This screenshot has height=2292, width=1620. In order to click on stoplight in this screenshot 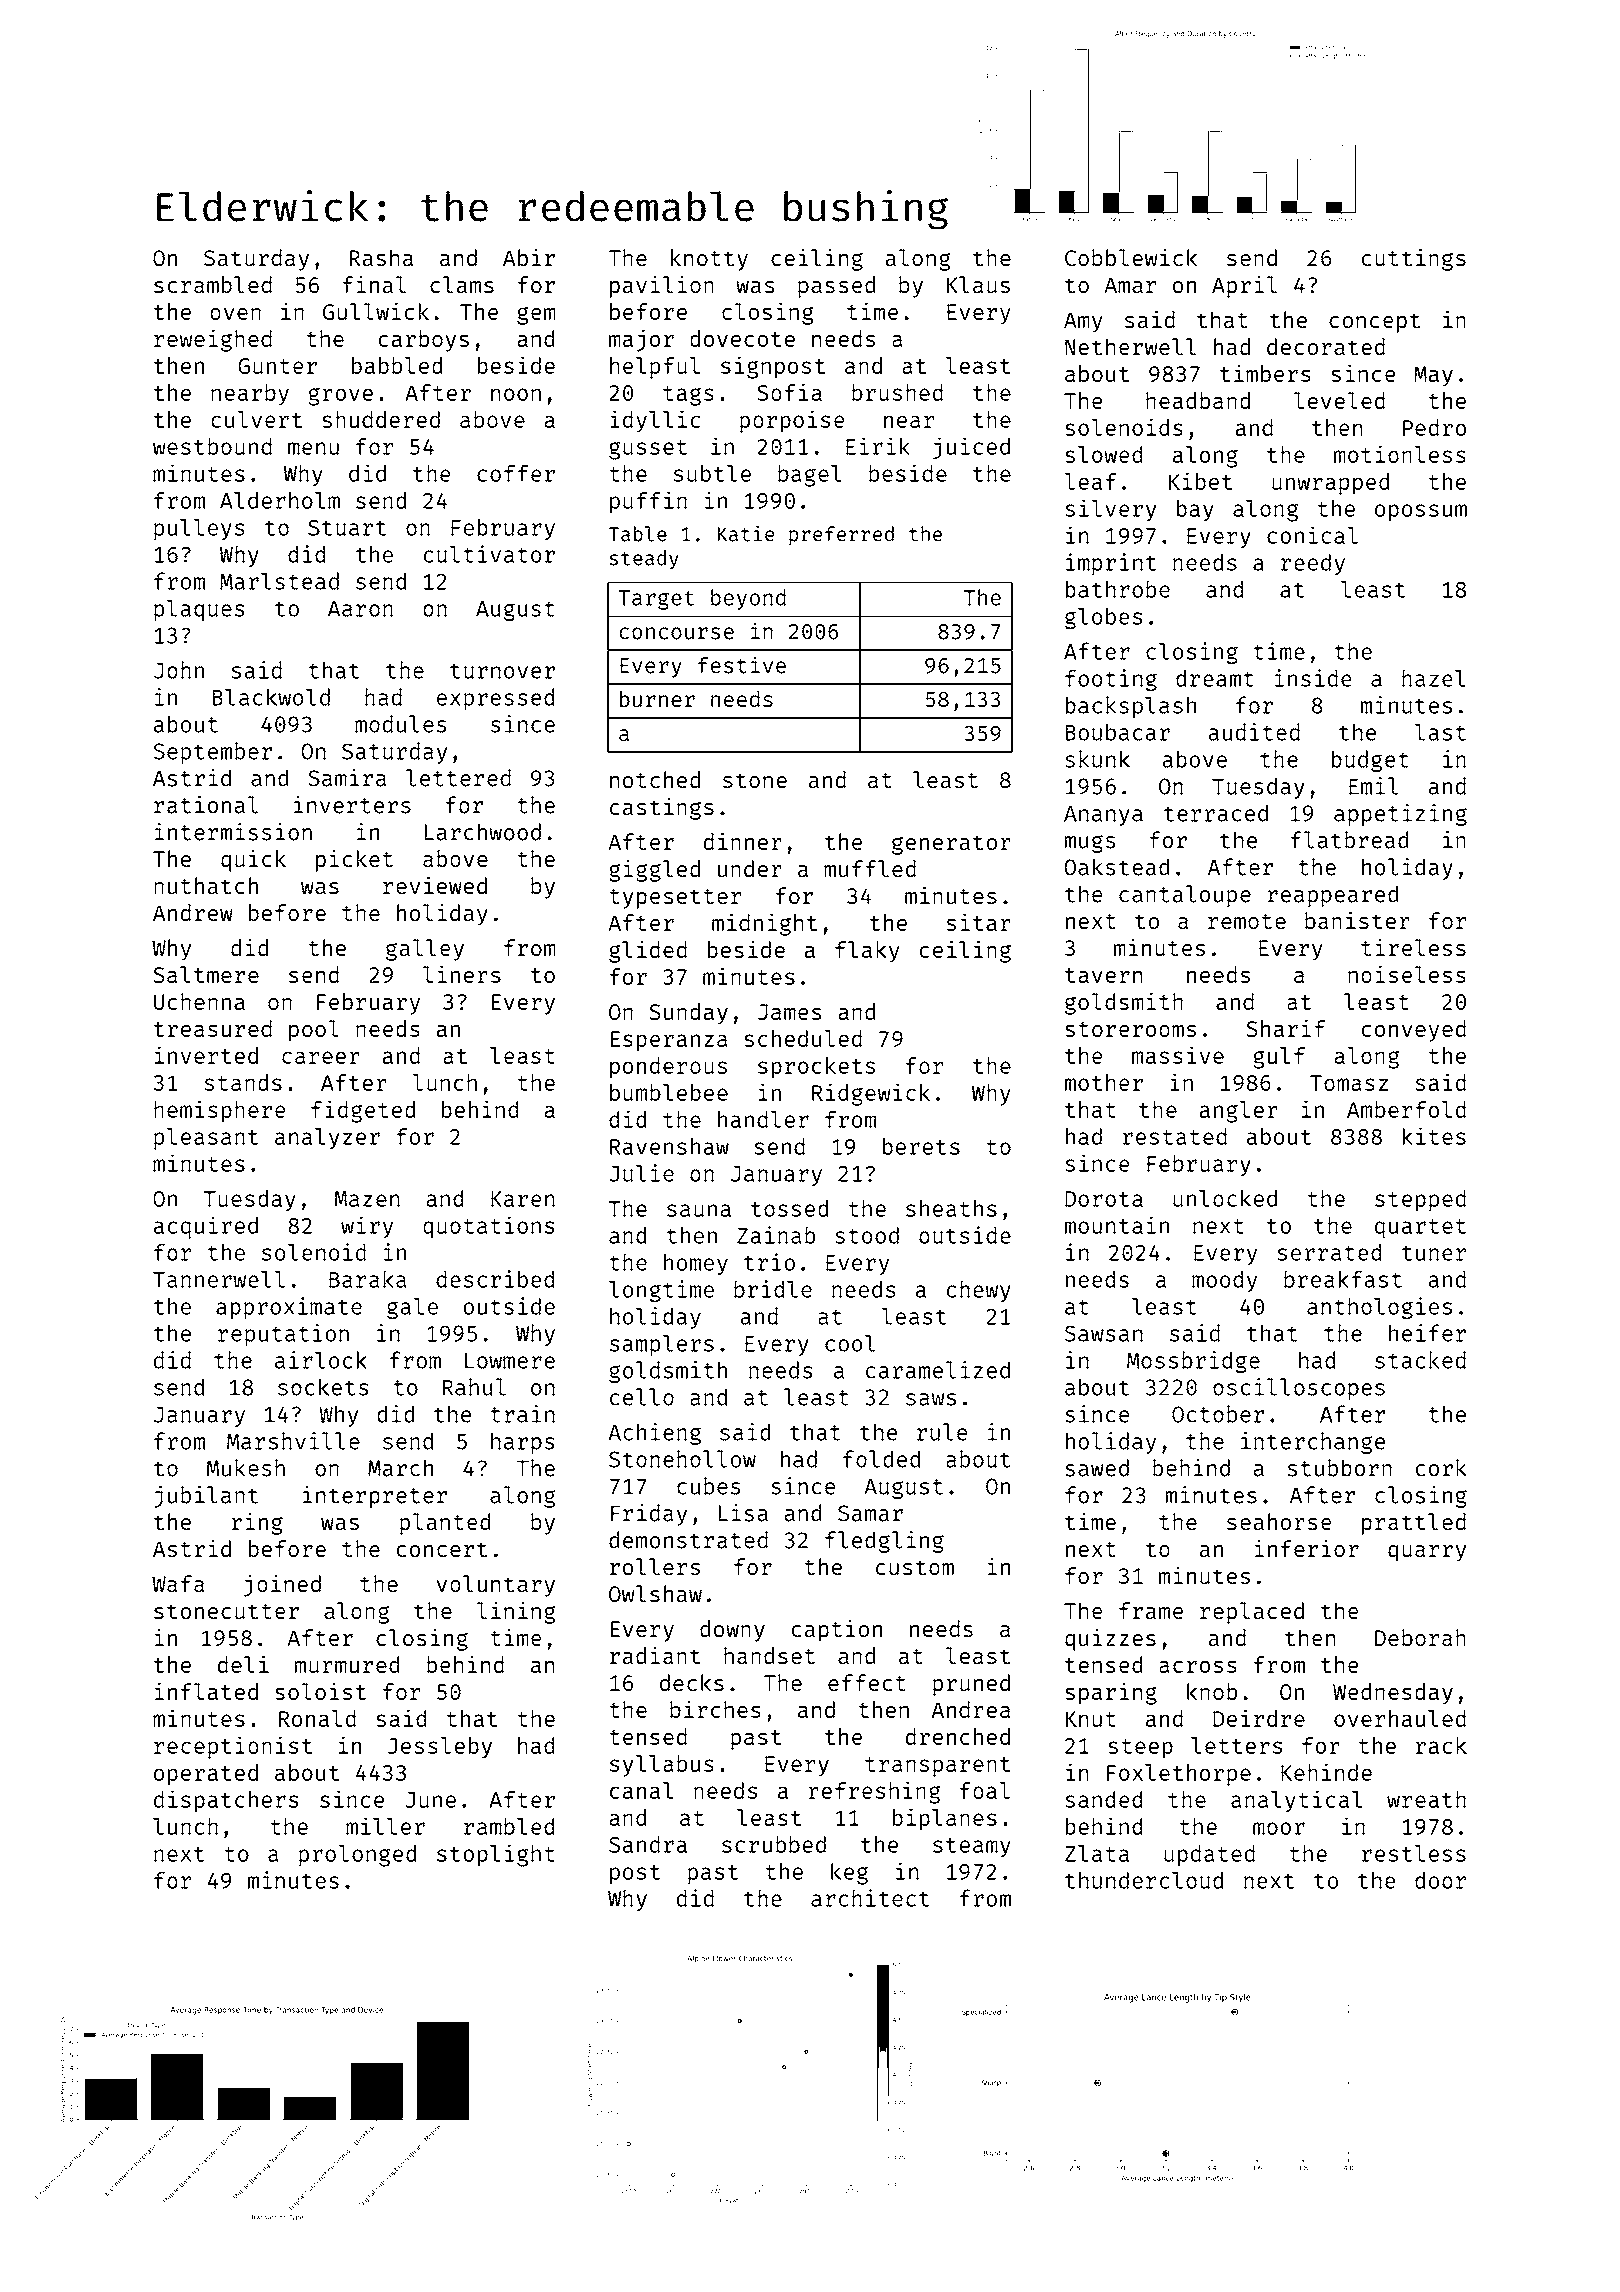, I will do `click(495, 1855)`.
